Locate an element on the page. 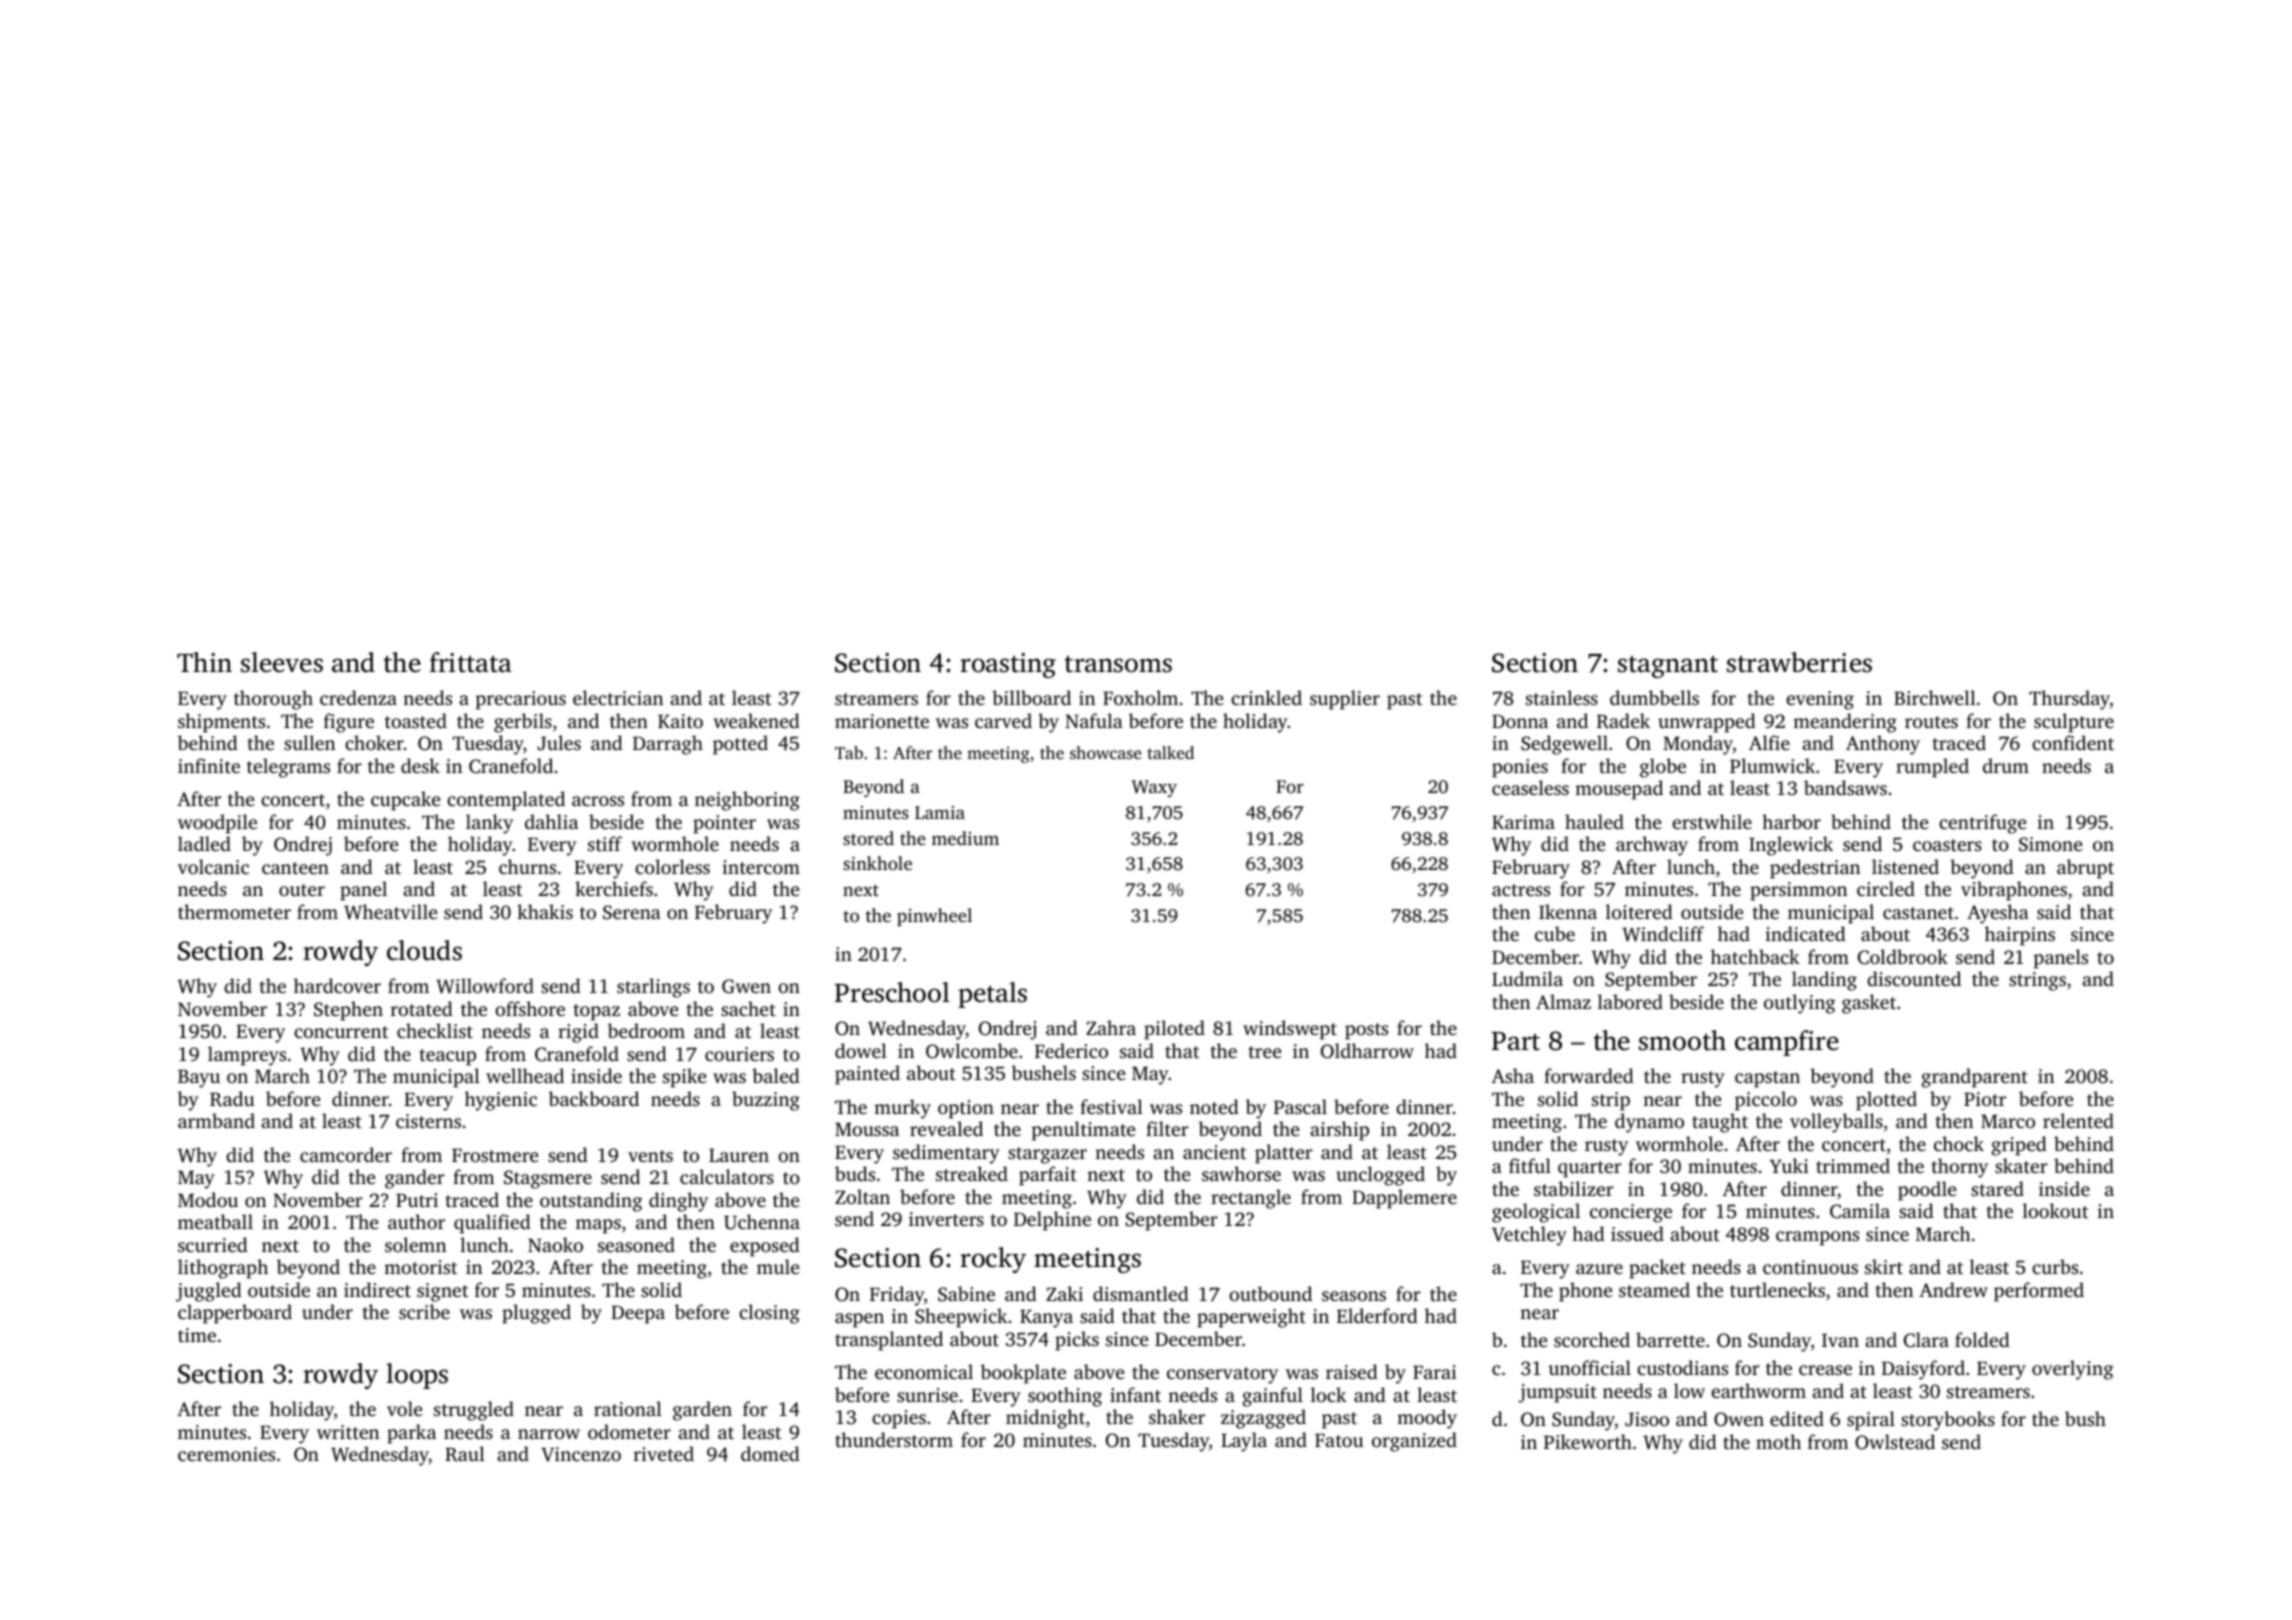 This page has width=2292, height=1620. loops is located at coordinates (417, 1376).
